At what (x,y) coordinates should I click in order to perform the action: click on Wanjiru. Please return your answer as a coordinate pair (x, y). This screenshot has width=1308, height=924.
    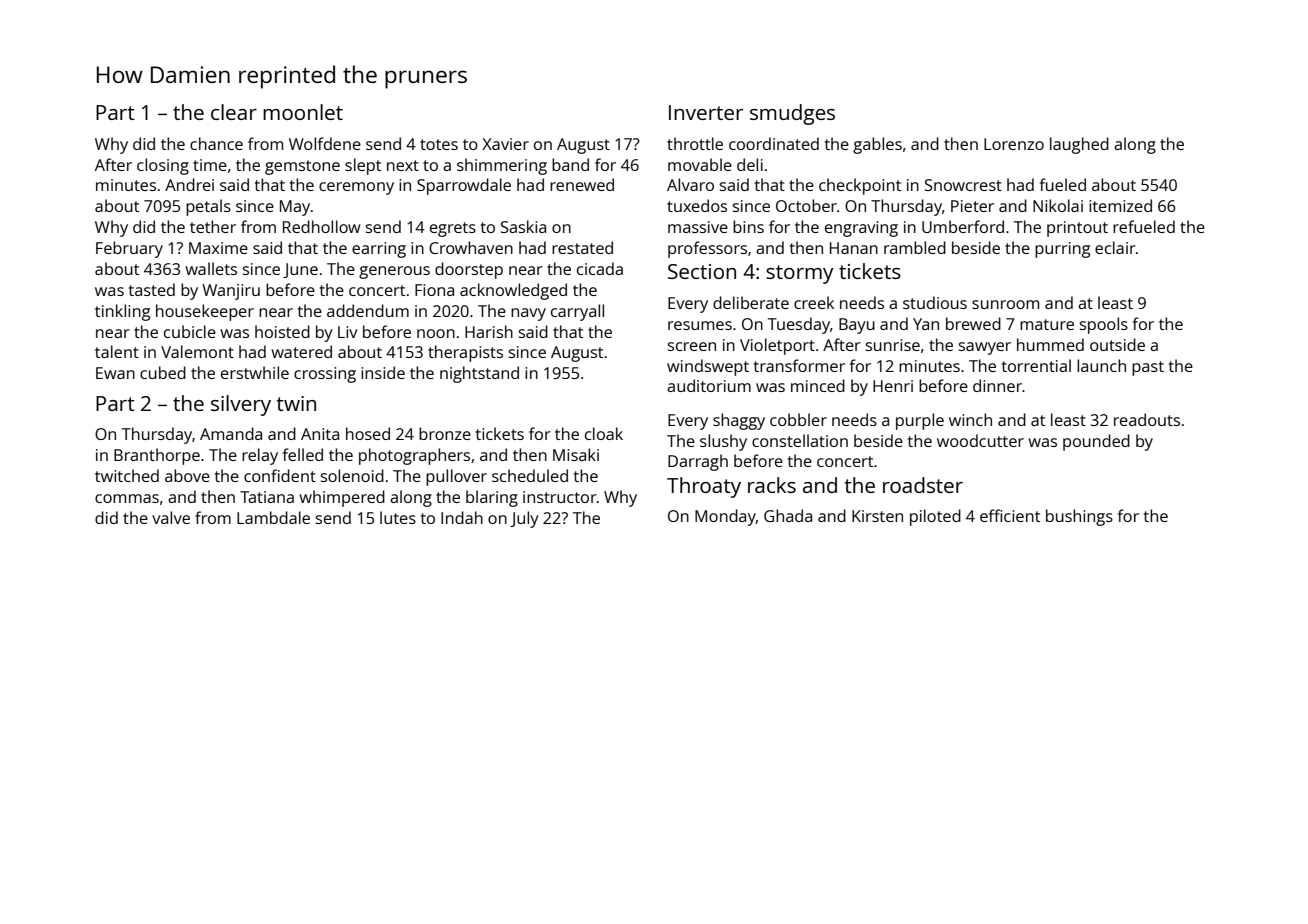
    Looking at the image, I should click on (231, 292).
